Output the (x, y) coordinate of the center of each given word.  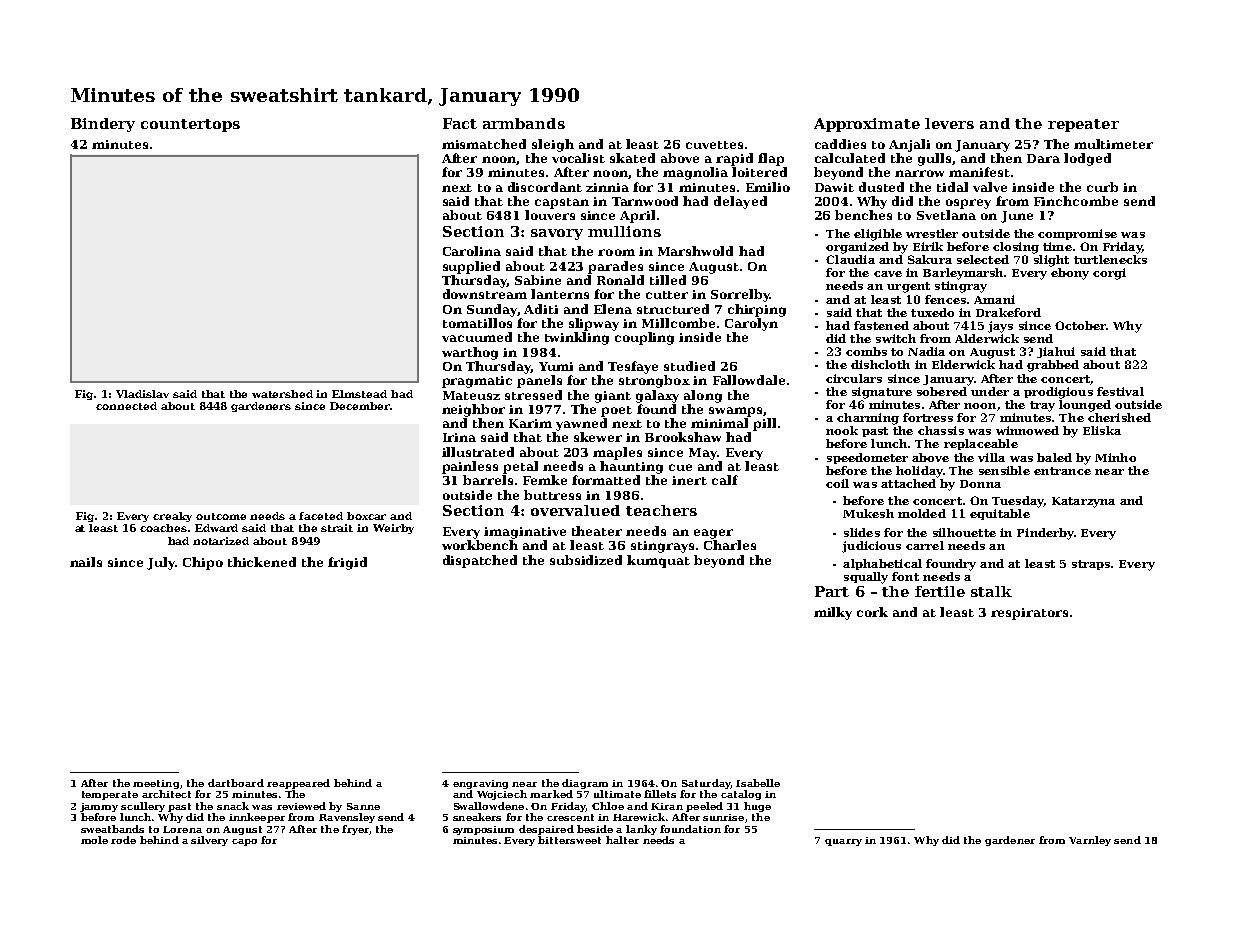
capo (244, 842)
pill (764, 424)
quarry (843, 842)
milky (833, 613)
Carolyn (751, 324)
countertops (190, 125)
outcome (221, 516)
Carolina (472, 251)
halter (622, 840)
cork (872, 612)
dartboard (236, 783)
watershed (282, 394)
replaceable (981, 444)
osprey (968, 204)
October (1080, 325)
